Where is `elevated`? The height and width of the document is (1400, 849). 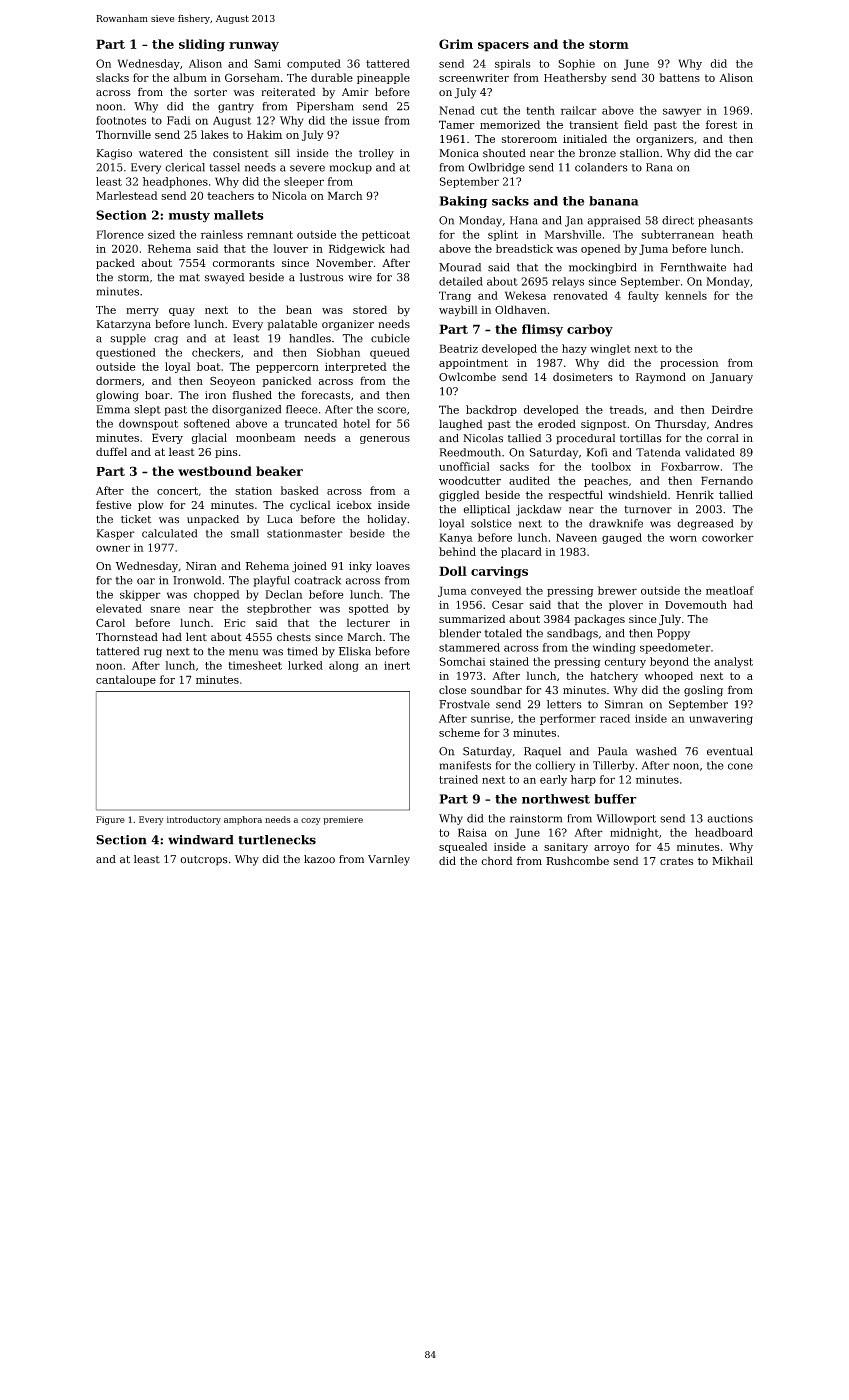 elevated is located at coordinates (119, 608).
